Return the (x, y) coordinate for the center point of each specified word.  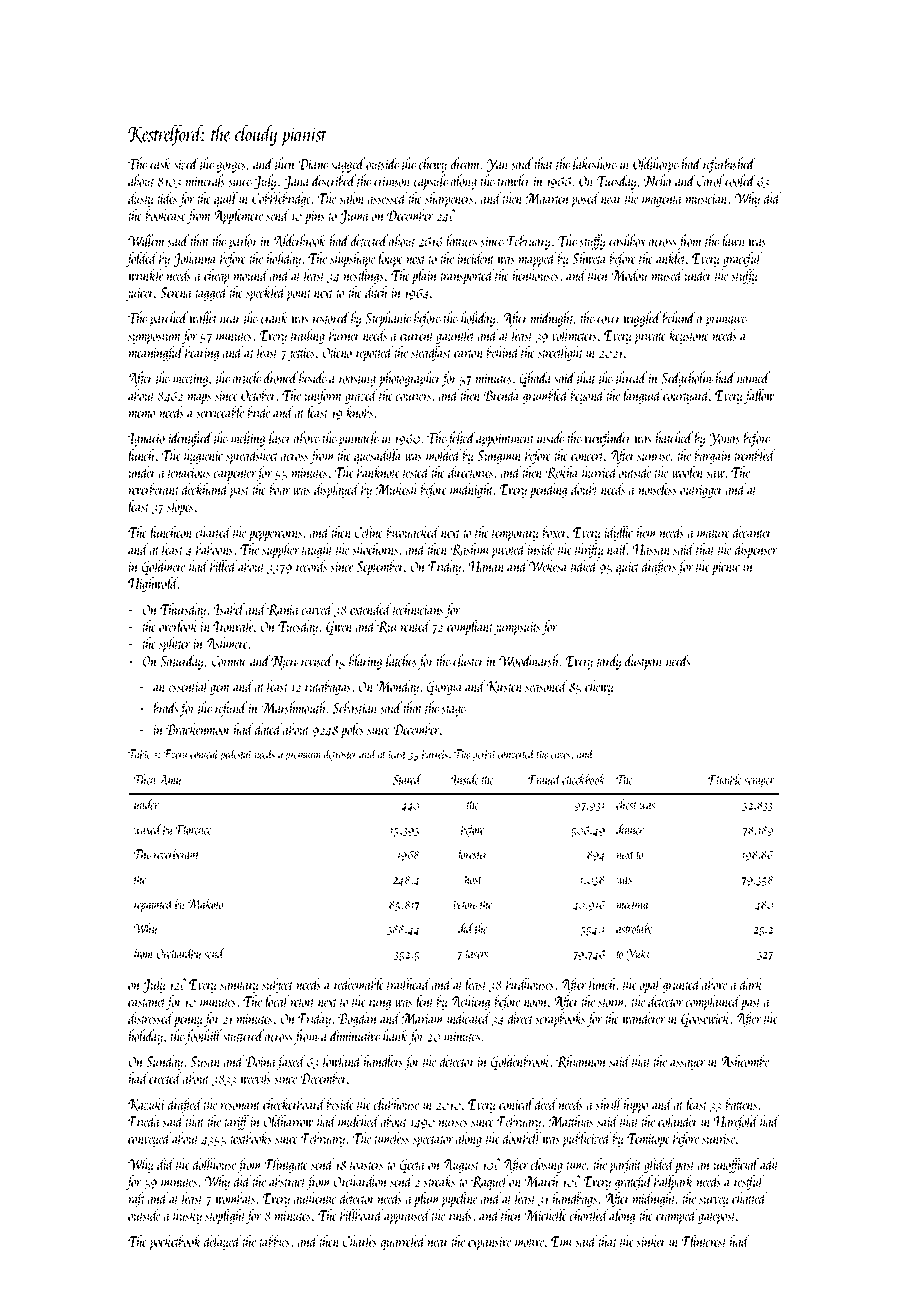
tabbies (274, 1241)
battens (741, 1104)
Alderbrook (300, 240)
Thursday (183, 610)
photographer (409, 379)
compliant (470, 628)
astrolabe (635, 928)
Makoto (205, 903)
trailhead (409, 984)
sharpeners (449, 200)
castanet (147, 1003)
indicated (469, 1018)
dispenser (756, 551)
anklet (671, 258)
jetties (301, 354)
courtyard (686, 396)
